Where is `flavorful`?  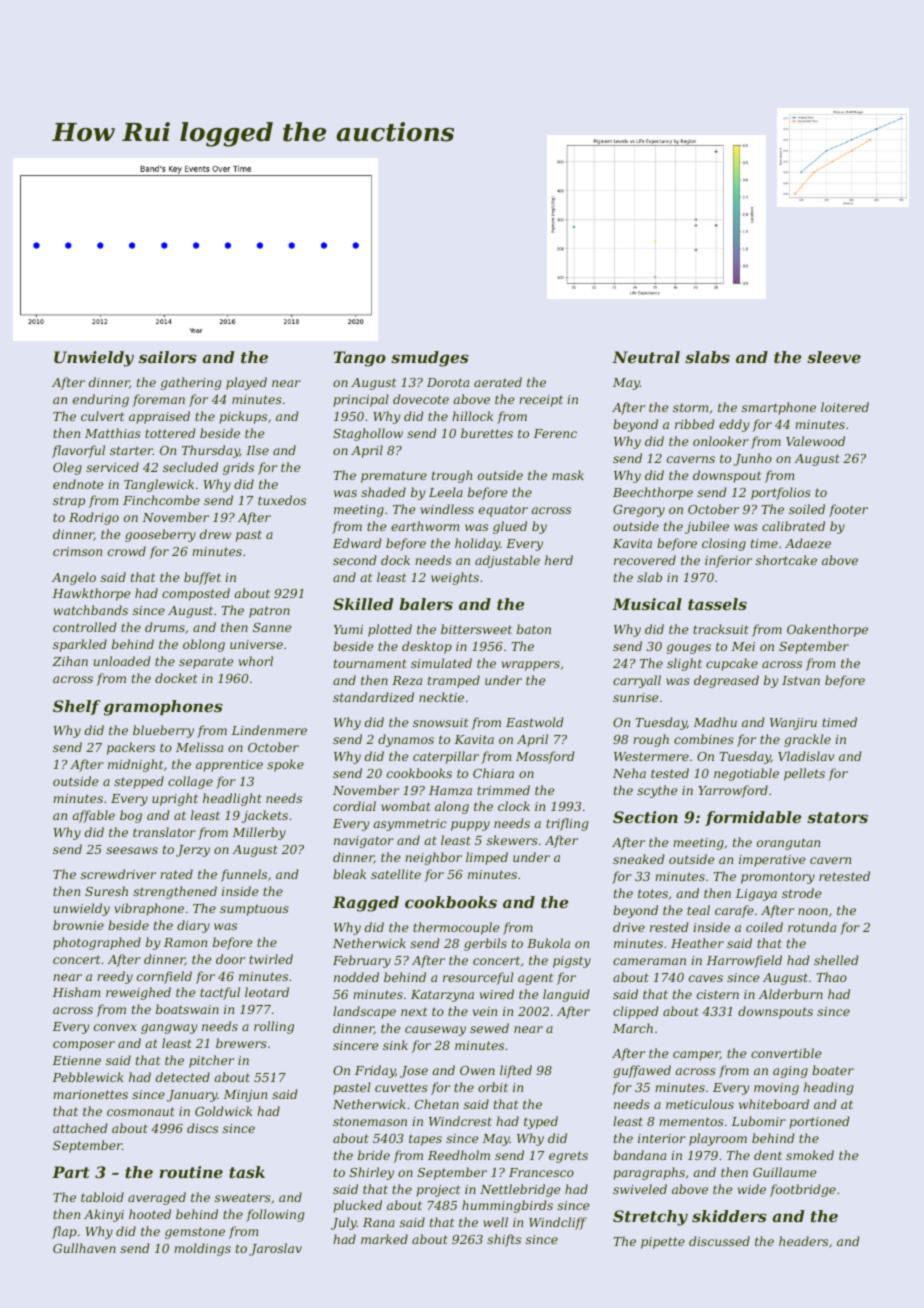 flavorful is located at coordinates (78, 451).
